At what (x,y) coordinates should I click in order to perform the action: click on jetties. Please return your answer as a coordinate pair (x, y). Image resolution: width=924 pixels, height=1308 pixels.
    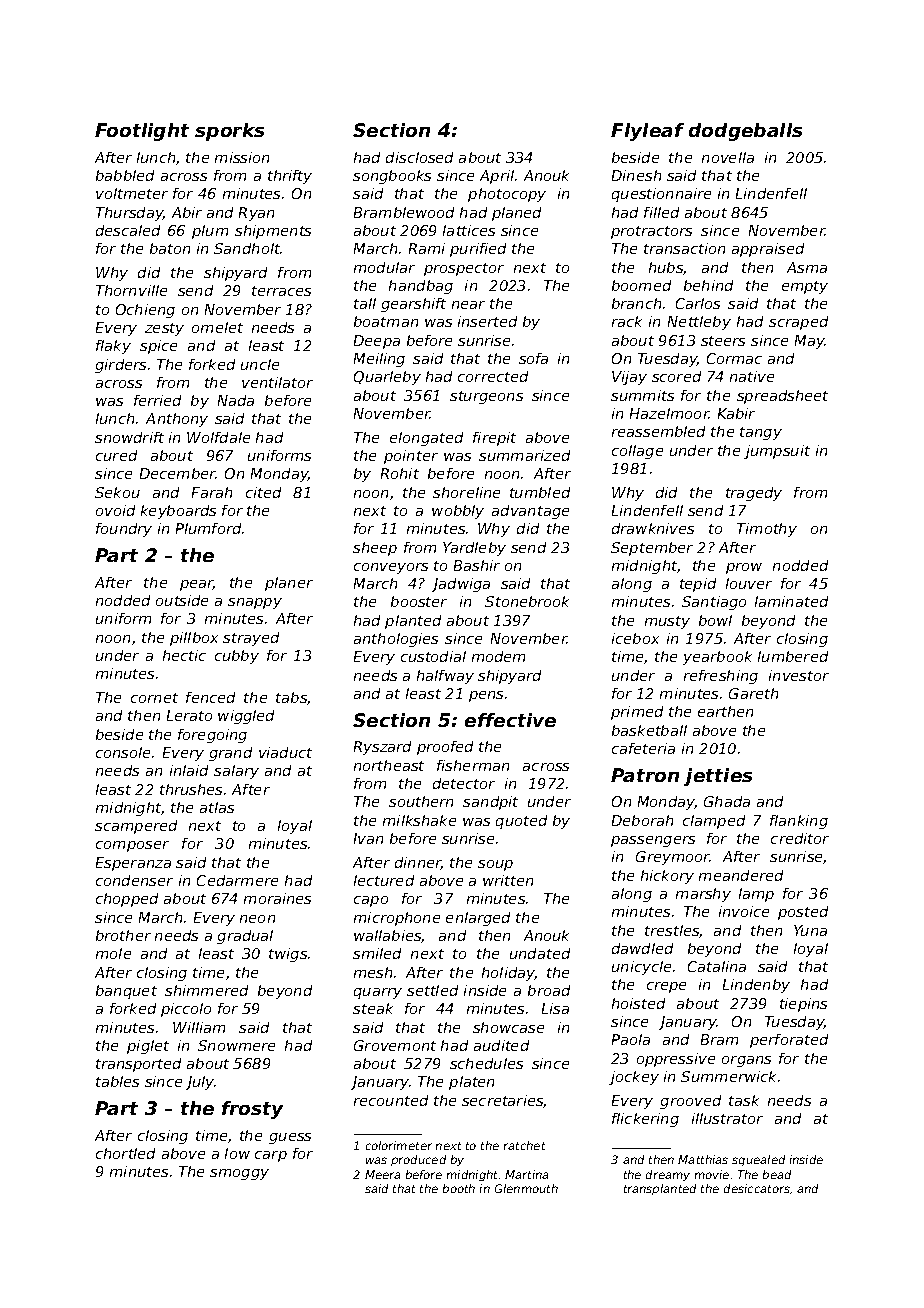
    Looking at the image, I should click on (718, 777).
